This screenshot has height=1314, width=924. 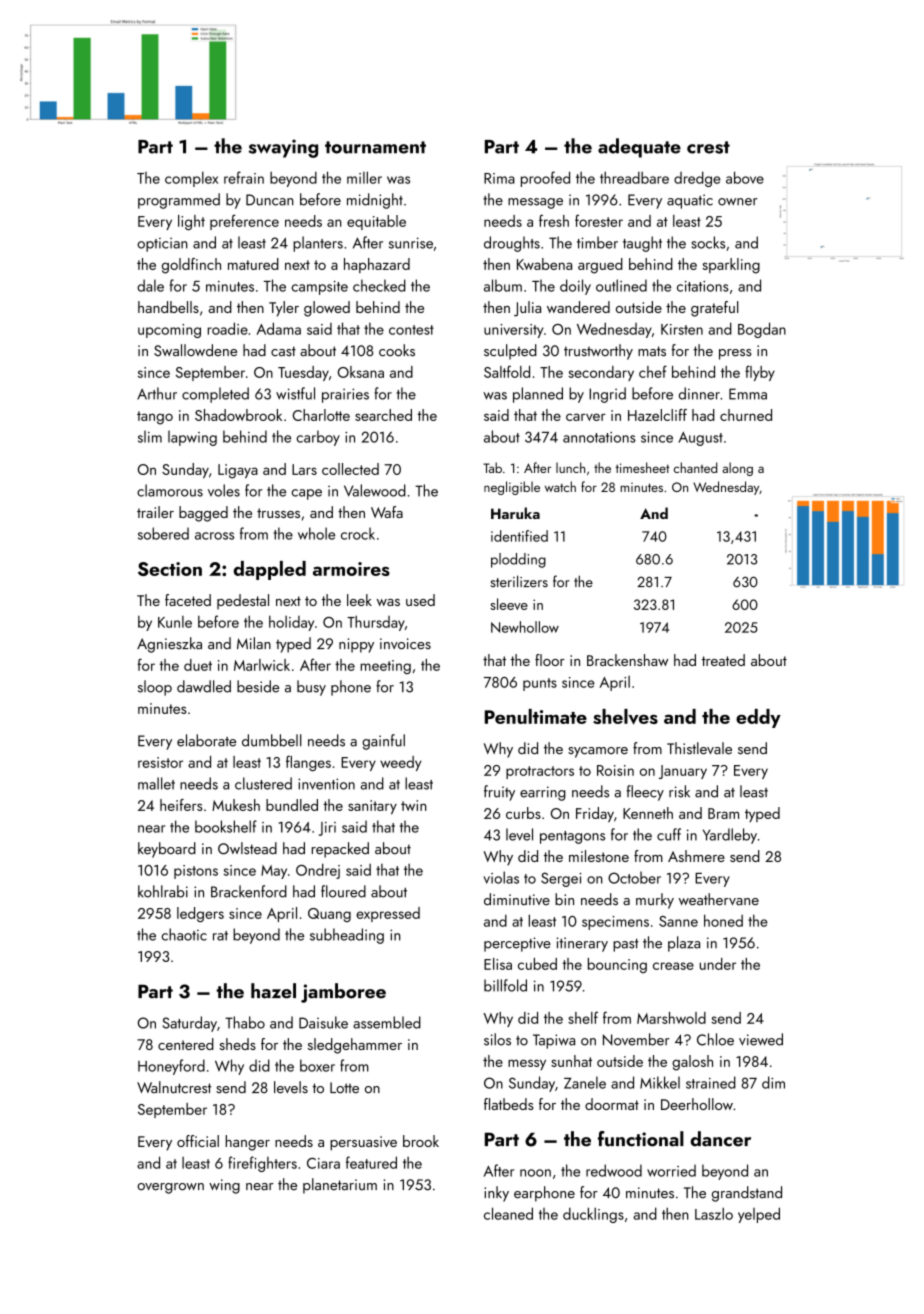 What do you see at coordinates (695, 467) in the screenshot?
I see `chanted` at bounding box center [695, 467].
